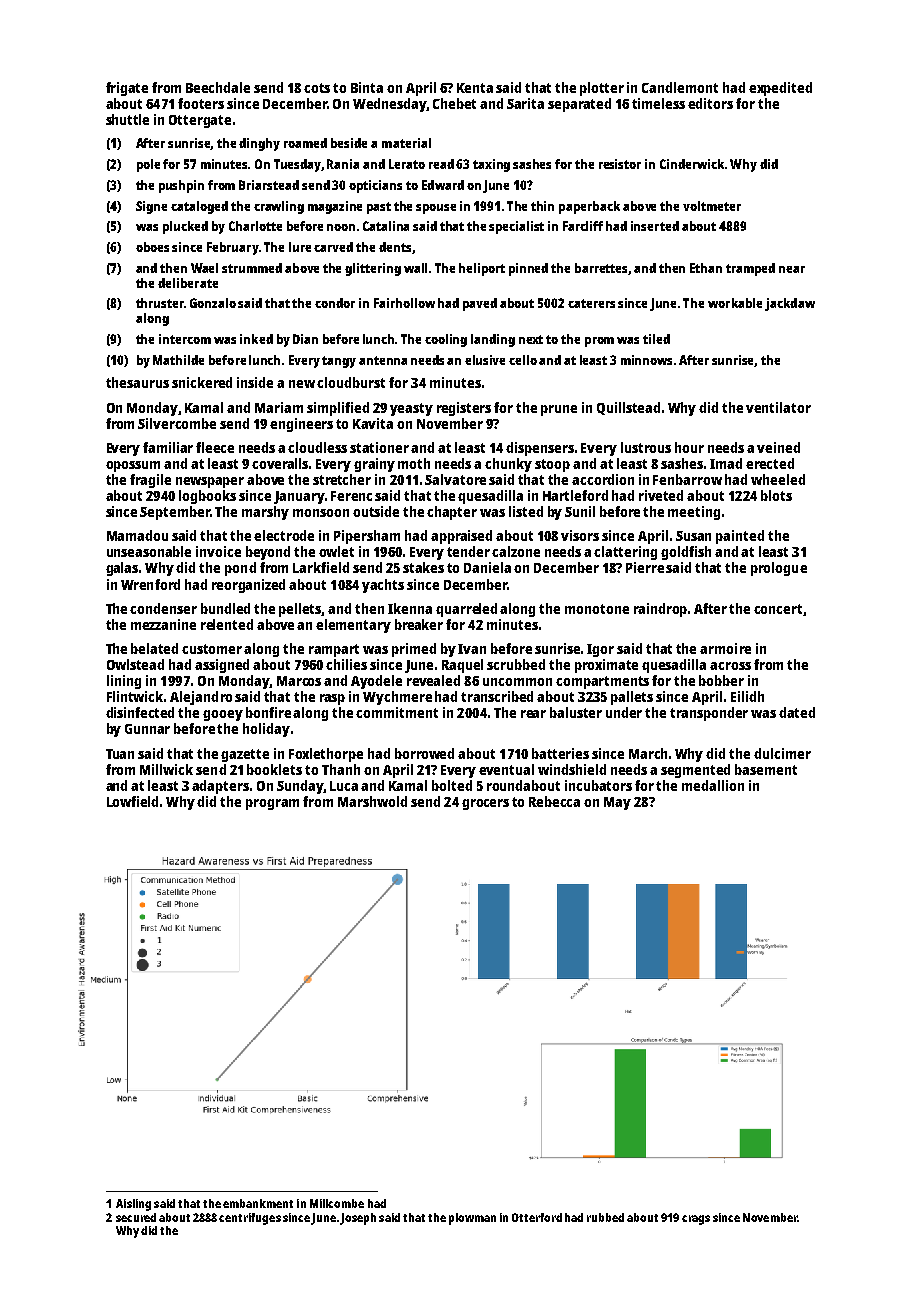 Image resolution: width=924 pixels, height=1308 pixels. What do you see at coordinates (680, 87) in the screenshot?
I see `Candlemont` at bounding box center [680, 87].
